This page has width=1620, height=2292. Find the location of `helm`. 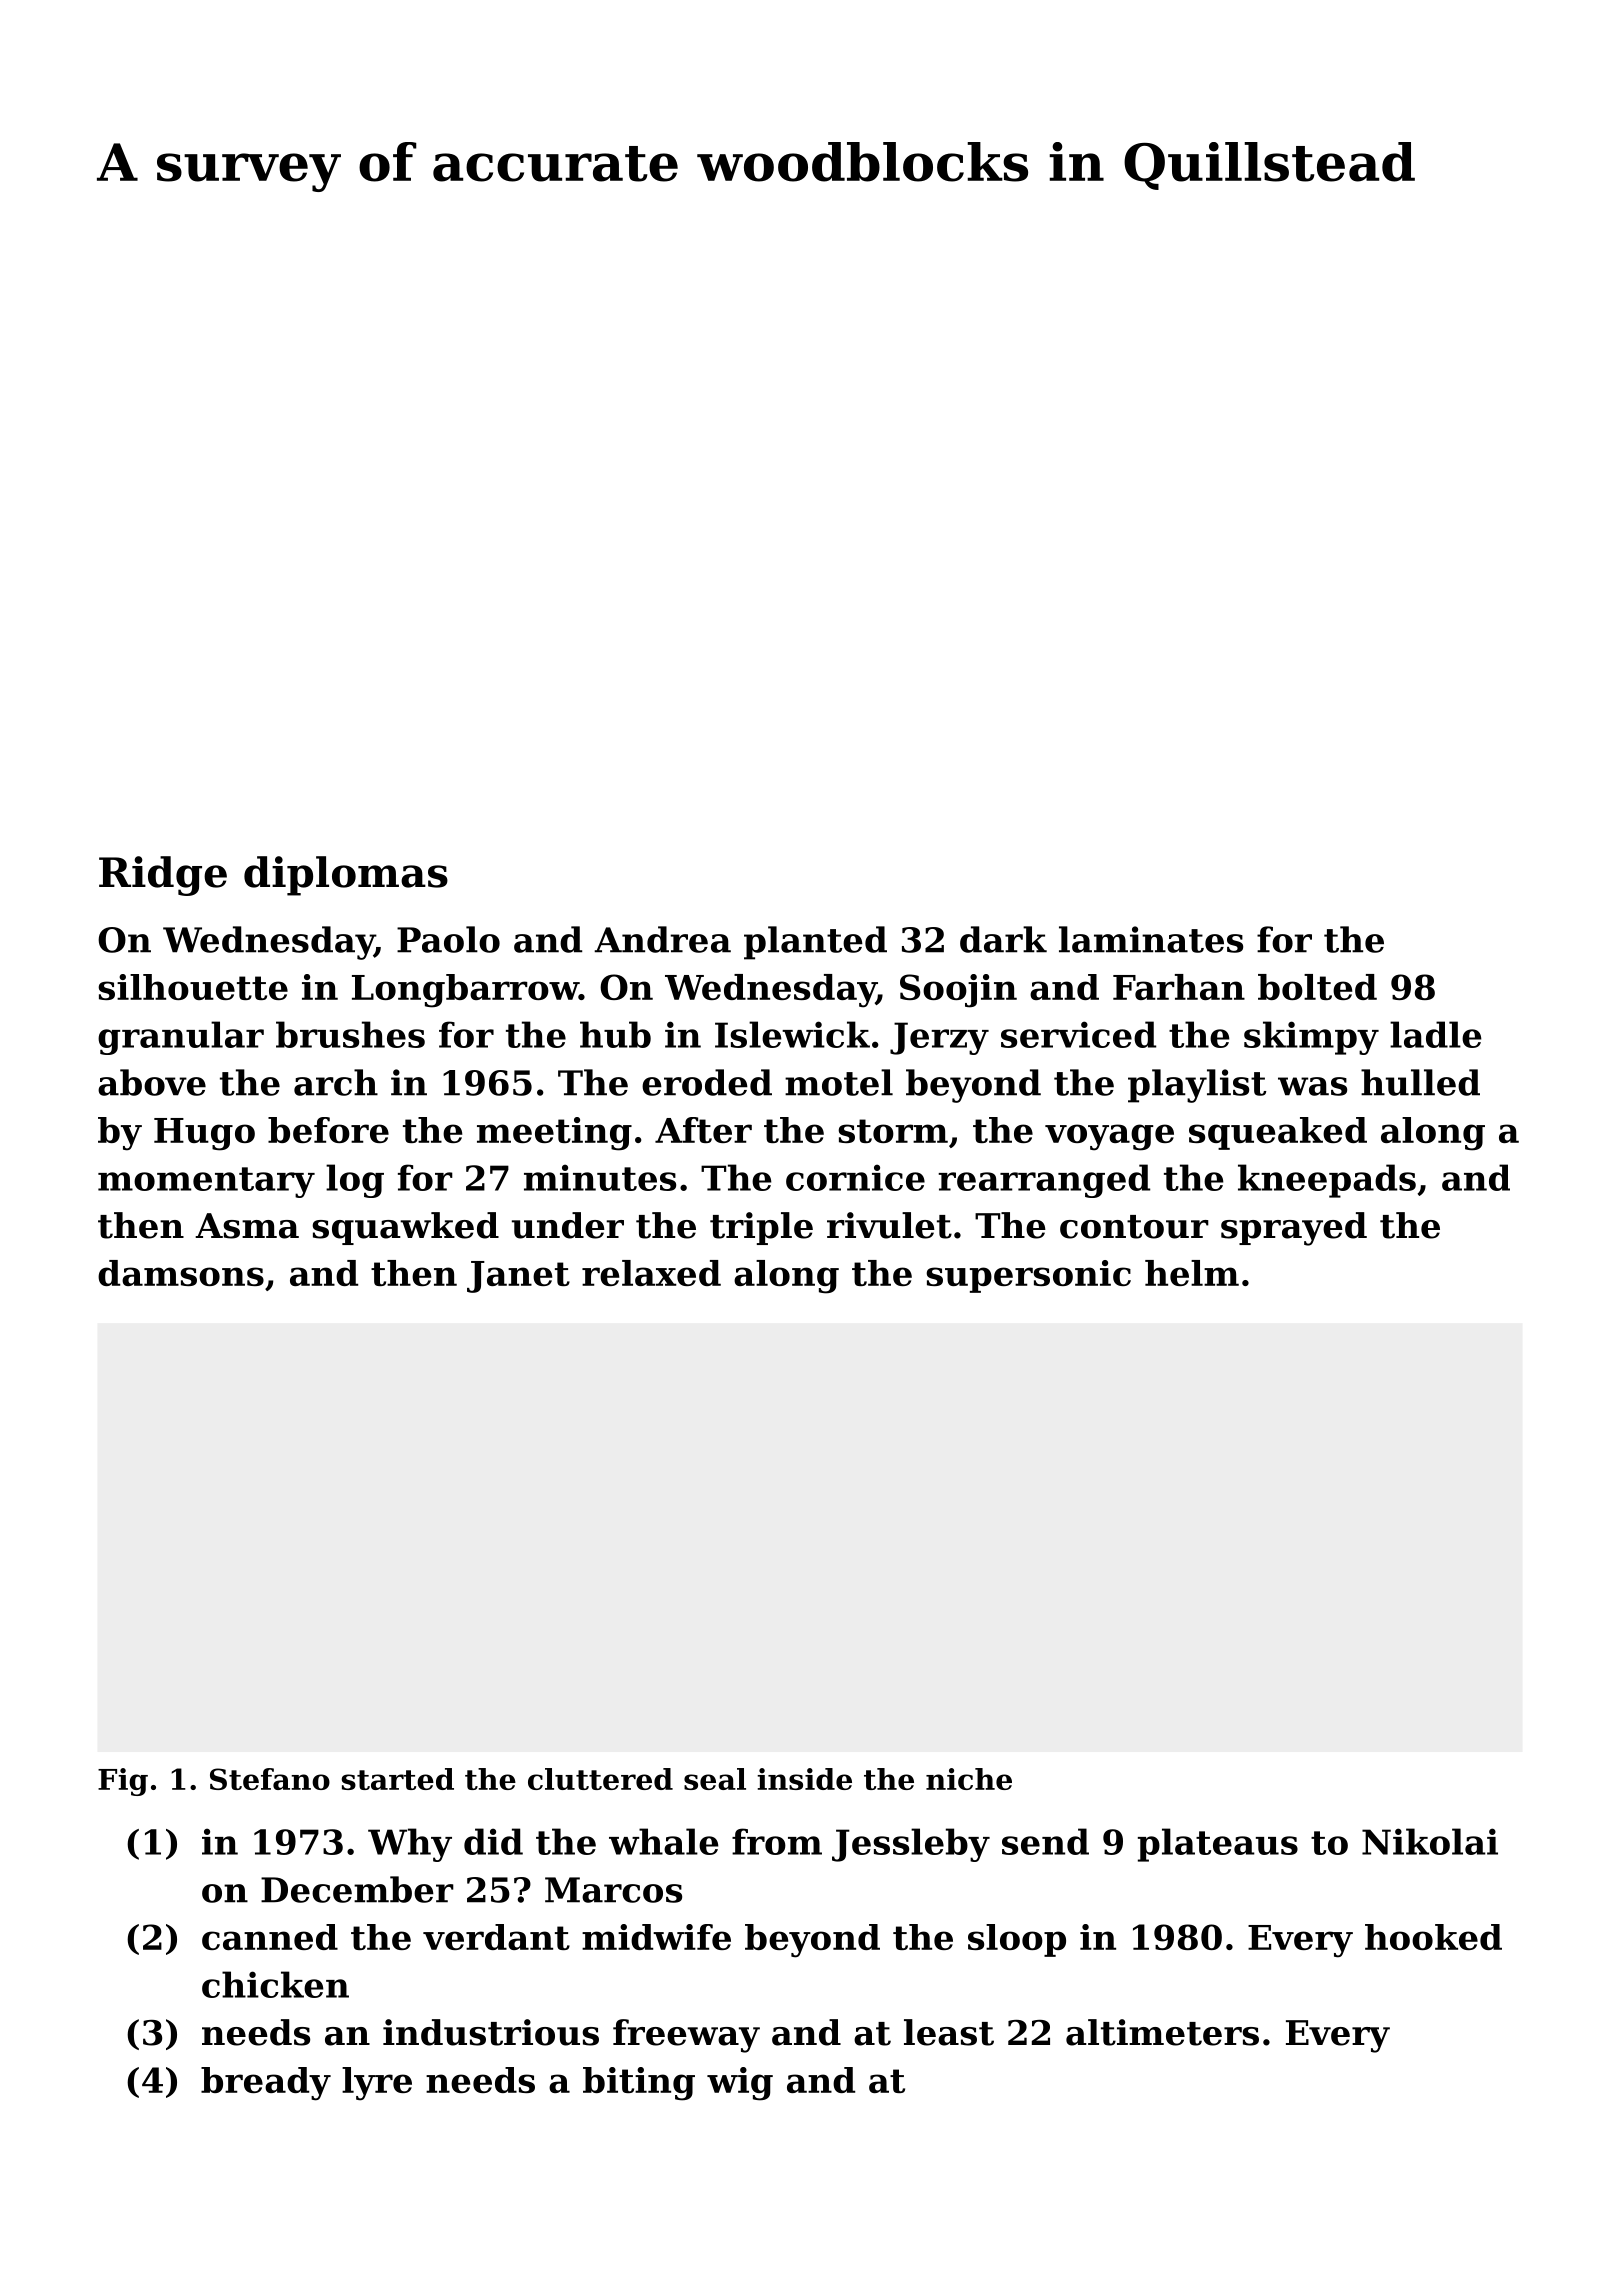

helm is located at coordinates (1192, 1273).
